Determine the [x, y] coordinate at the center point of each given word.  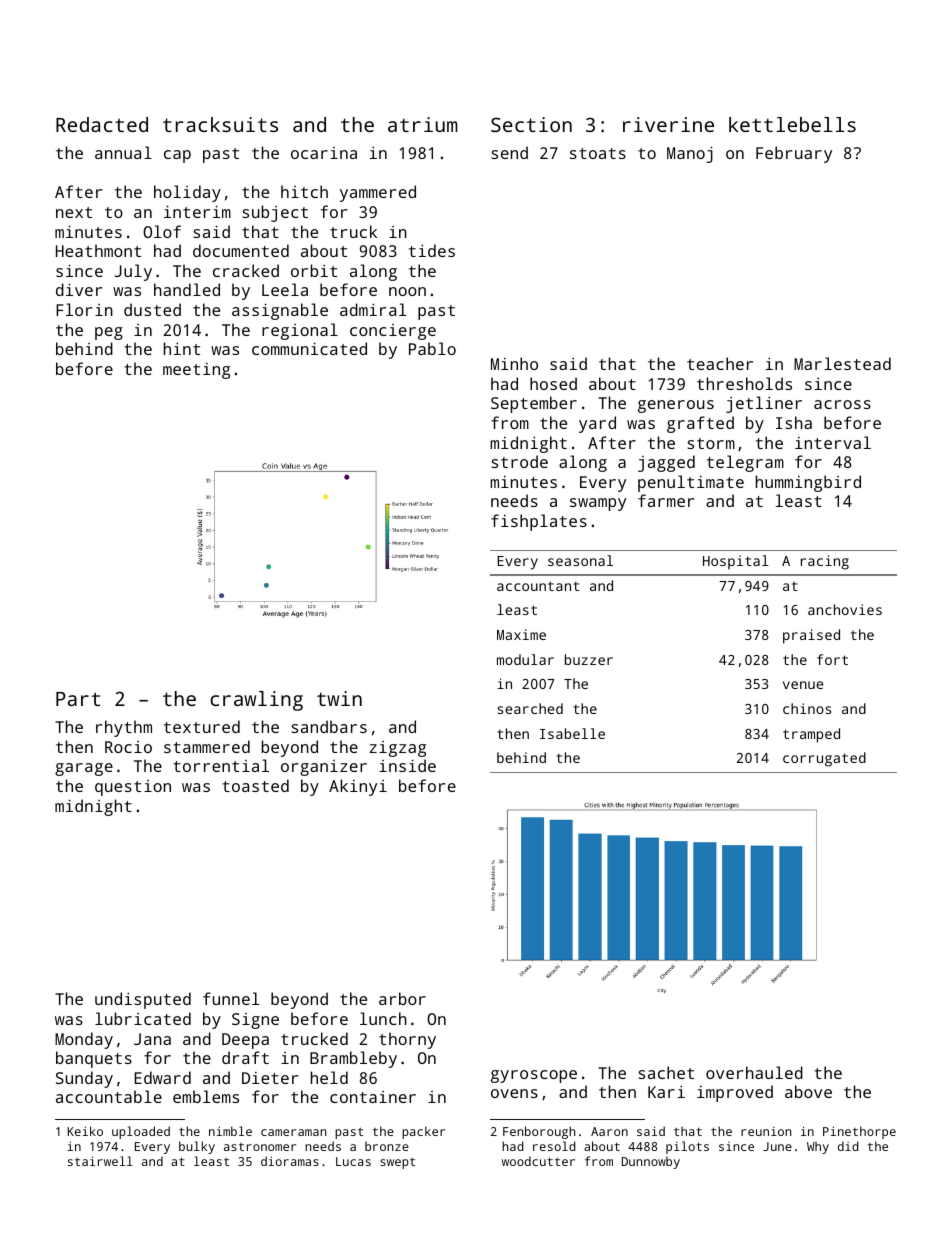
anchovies [845, 609]
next [74, 212]
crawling [256, 701]
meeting [196, 371]
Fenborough [539, 1132]
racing [825, 562]
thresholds [744, 383]
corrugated [824, 759]
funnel [231, 998]
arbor [402, 998]
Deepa [245, 1041]
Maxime [521, 634]
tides [432, 250]
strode [520, 461]
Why [818, 1147]
